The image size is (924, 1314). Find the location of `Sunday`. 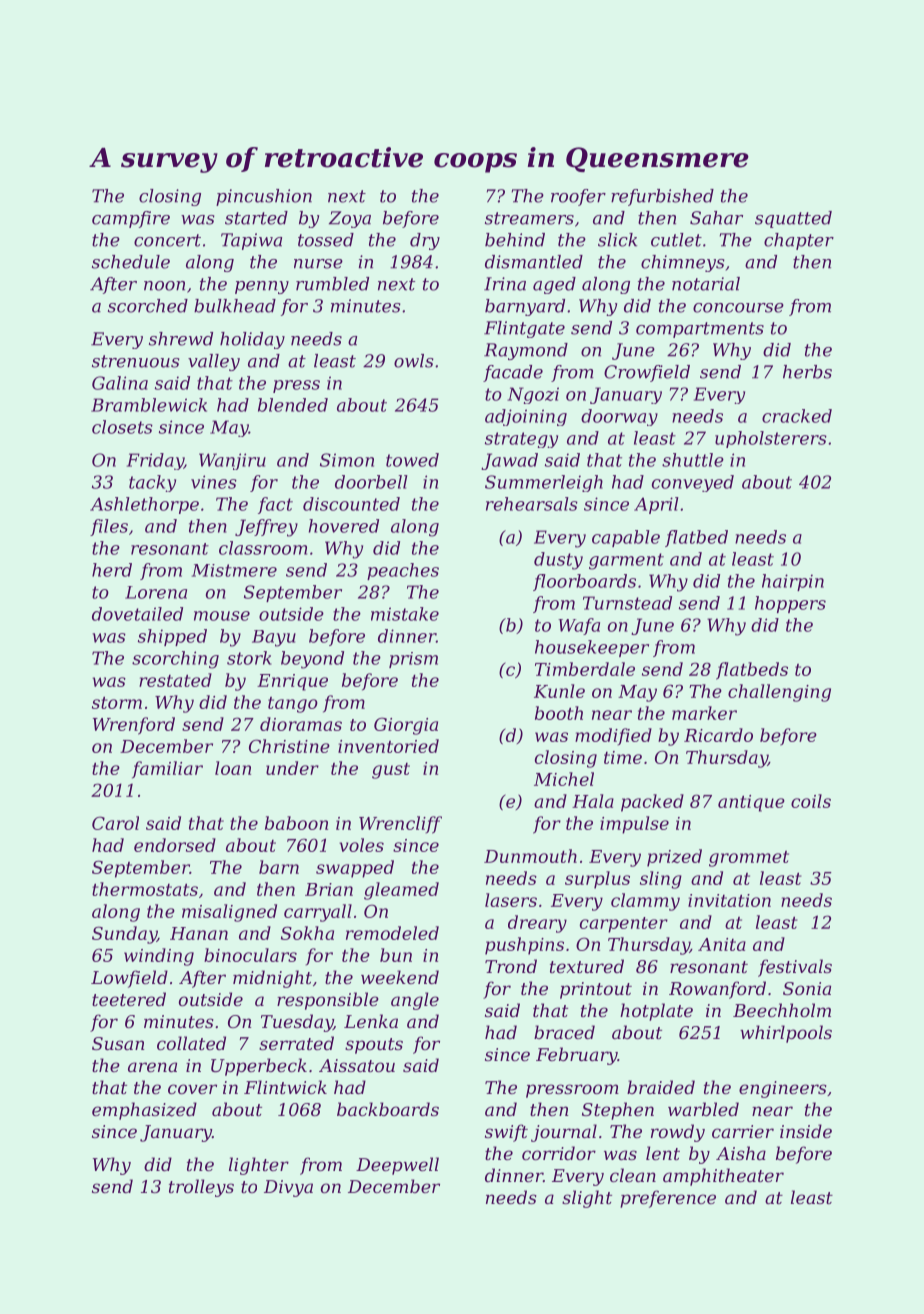

Sunday is located at coordinates (124, 935).
